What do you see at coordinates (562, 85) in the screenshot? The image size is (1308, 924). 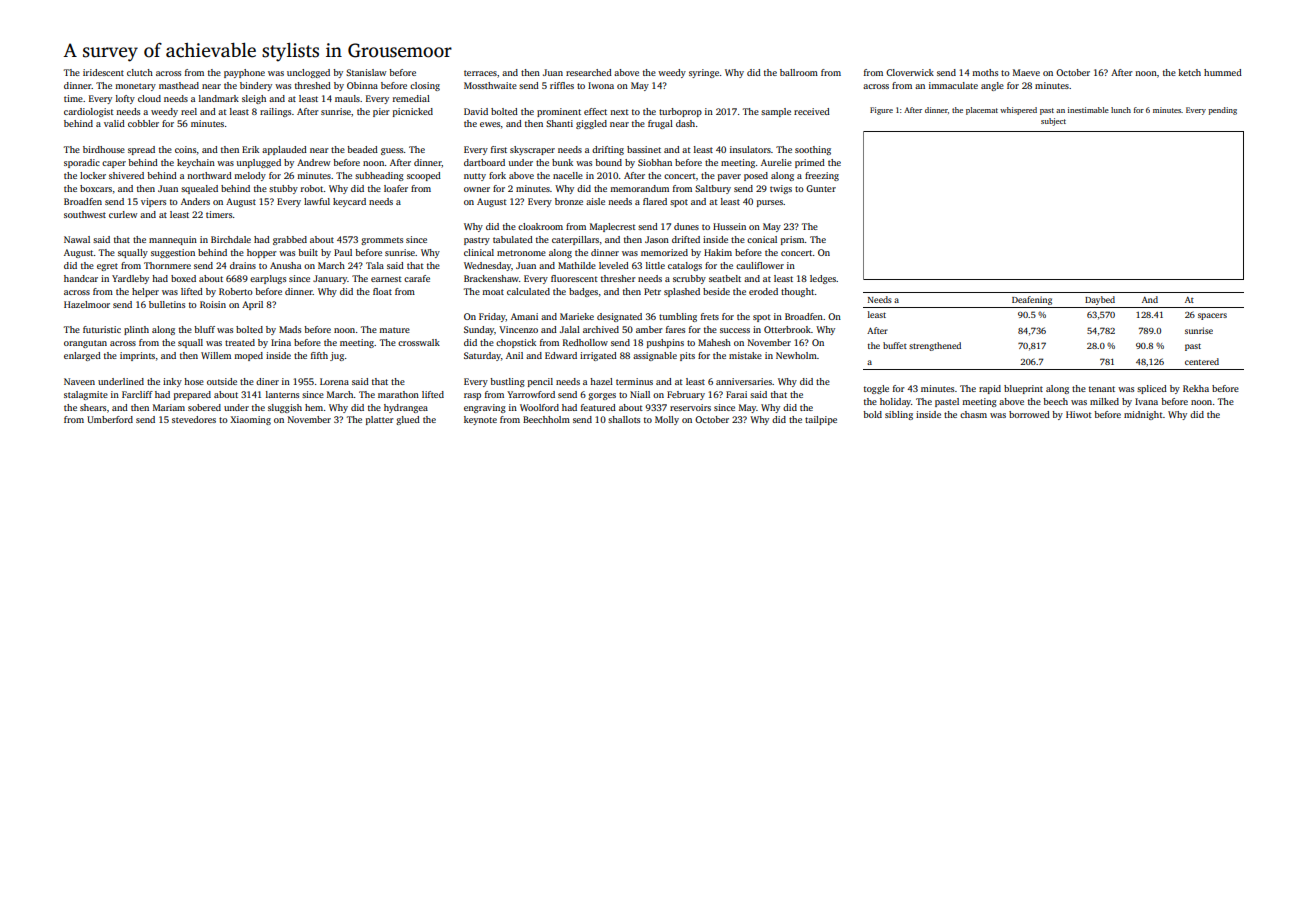 I see `riffles` at bounding box center [562, 85].
